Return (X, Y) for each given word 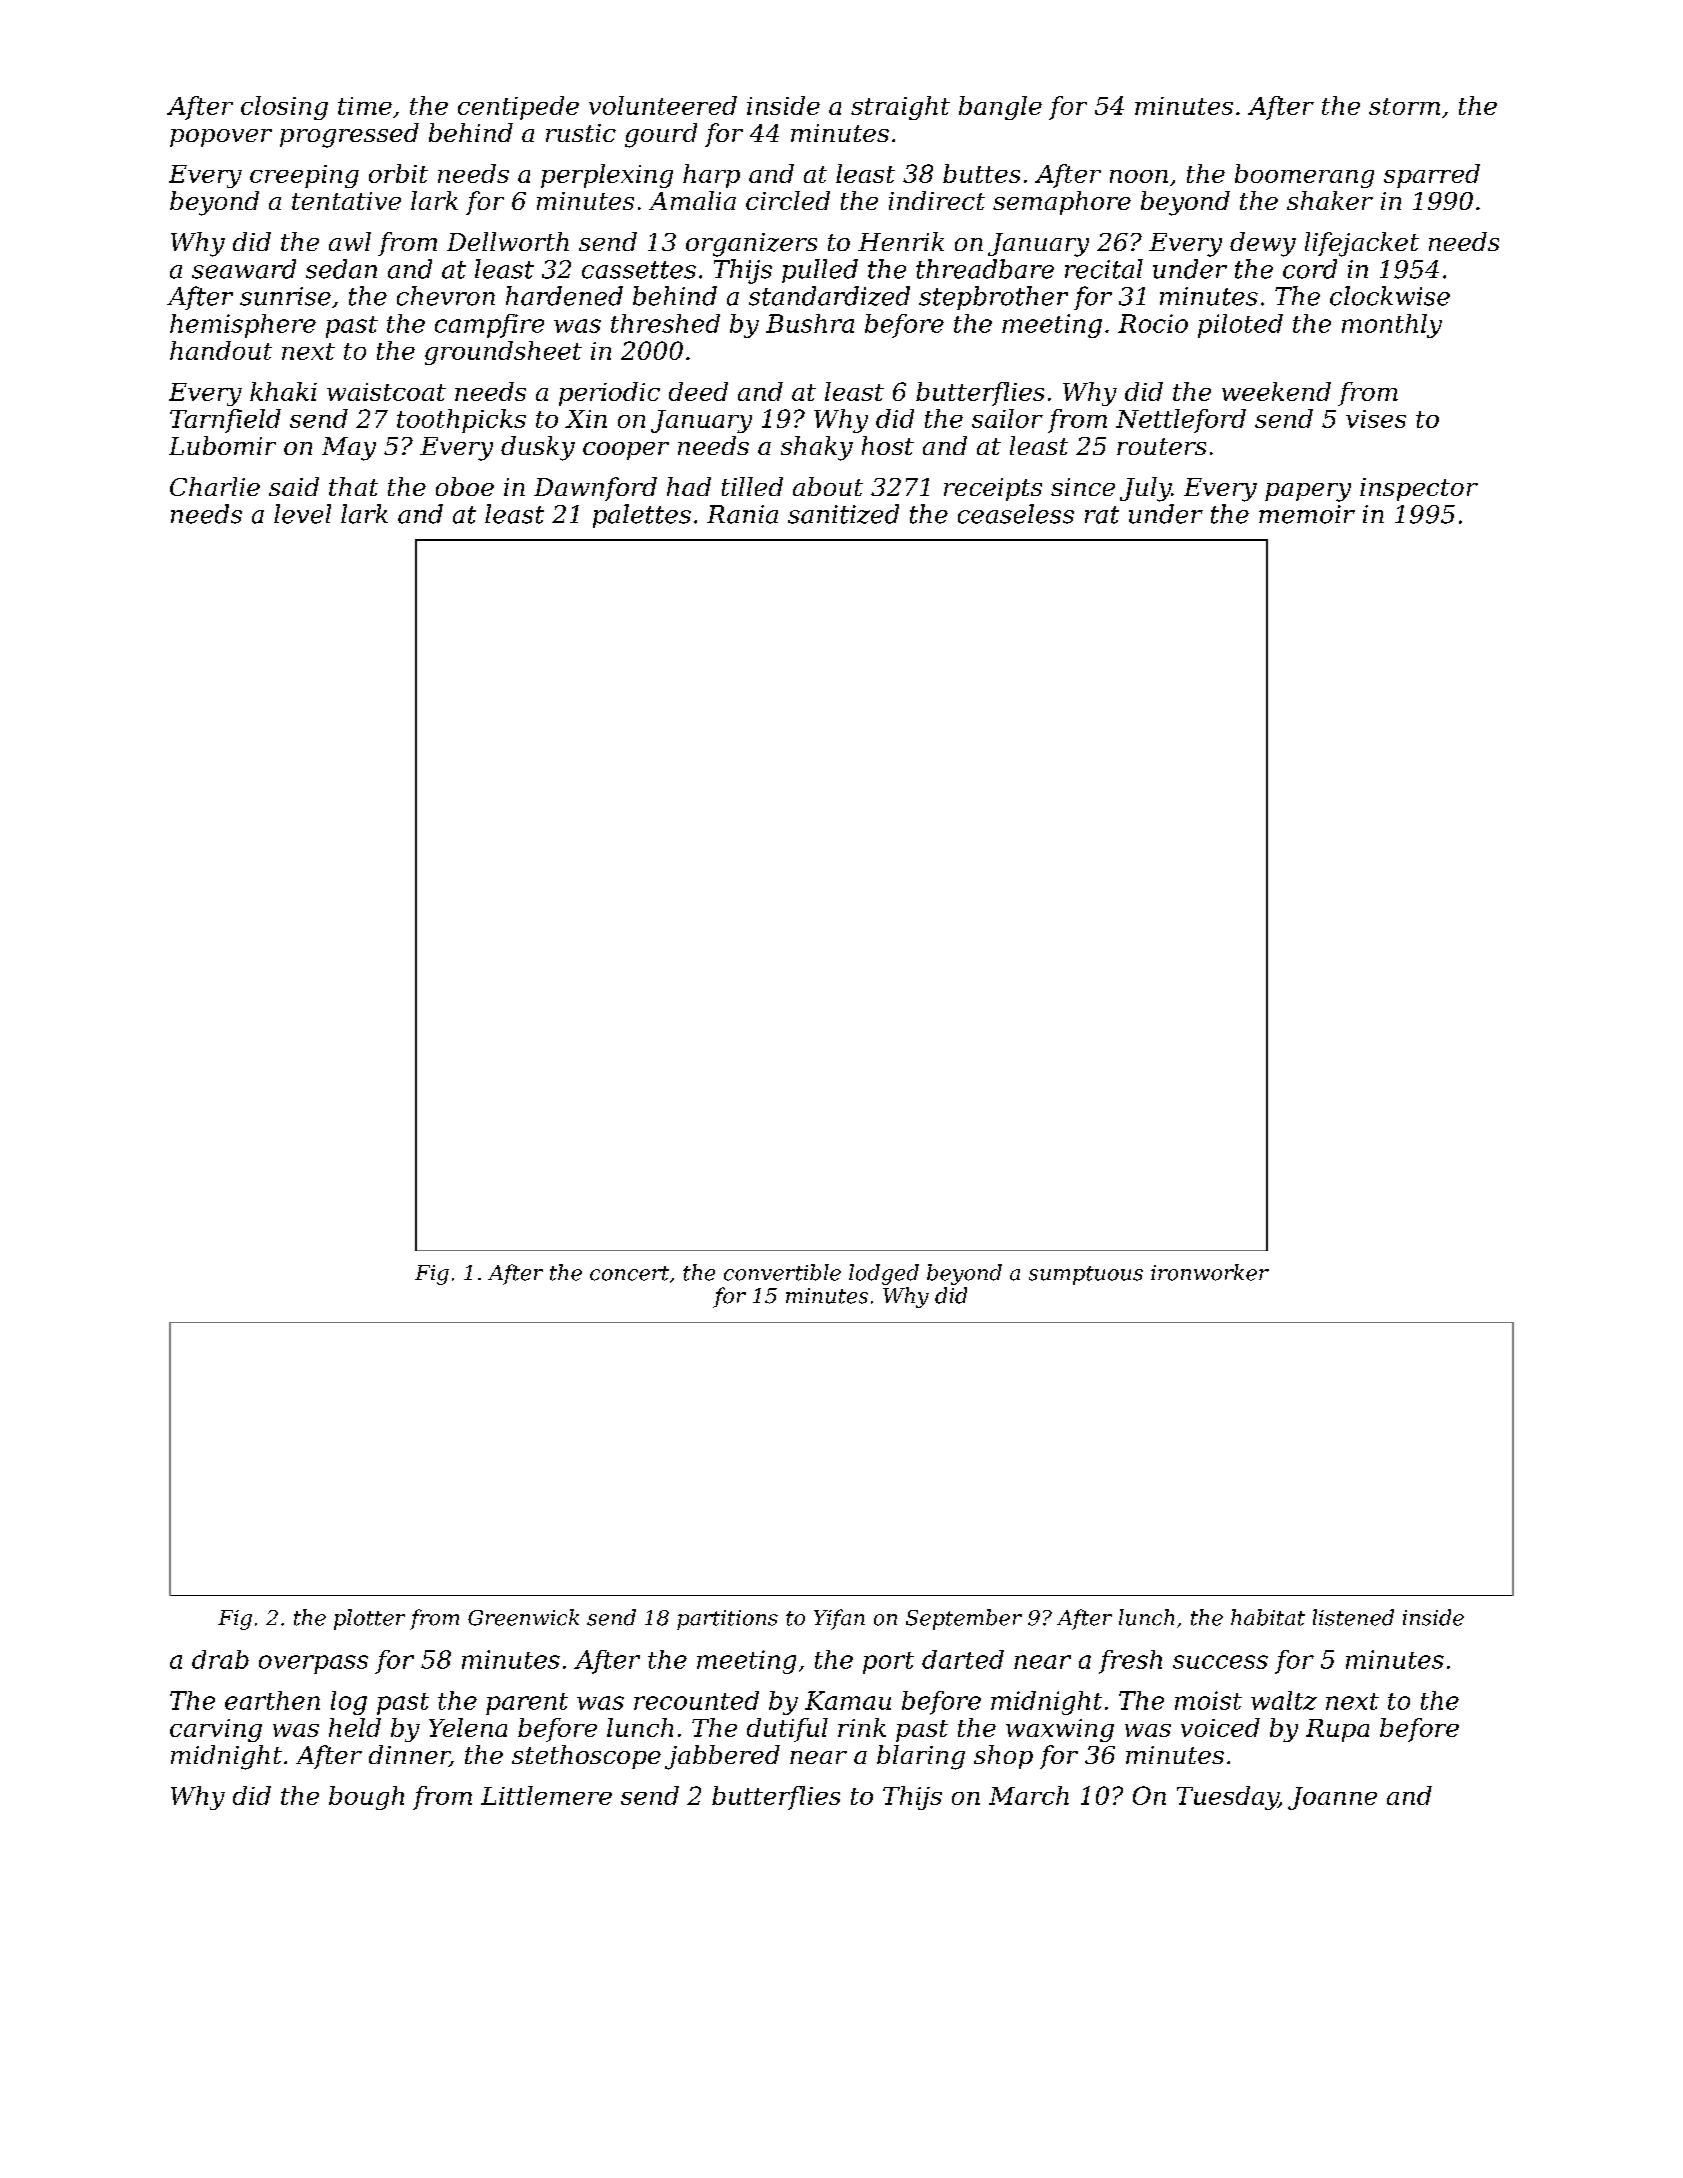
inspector (1419, 489)
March (1029, 1795)
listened (1353, 1617)
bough (366, 1798)
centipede (518, 108)
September (964, 1619)
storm (1404, 106)
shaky (817, 448)
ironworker (1210, 1272)
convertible (782, 1272)
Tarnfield (225, 421)
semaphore (1062, 203)
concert (629, 1273)
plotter (369, 1619)
